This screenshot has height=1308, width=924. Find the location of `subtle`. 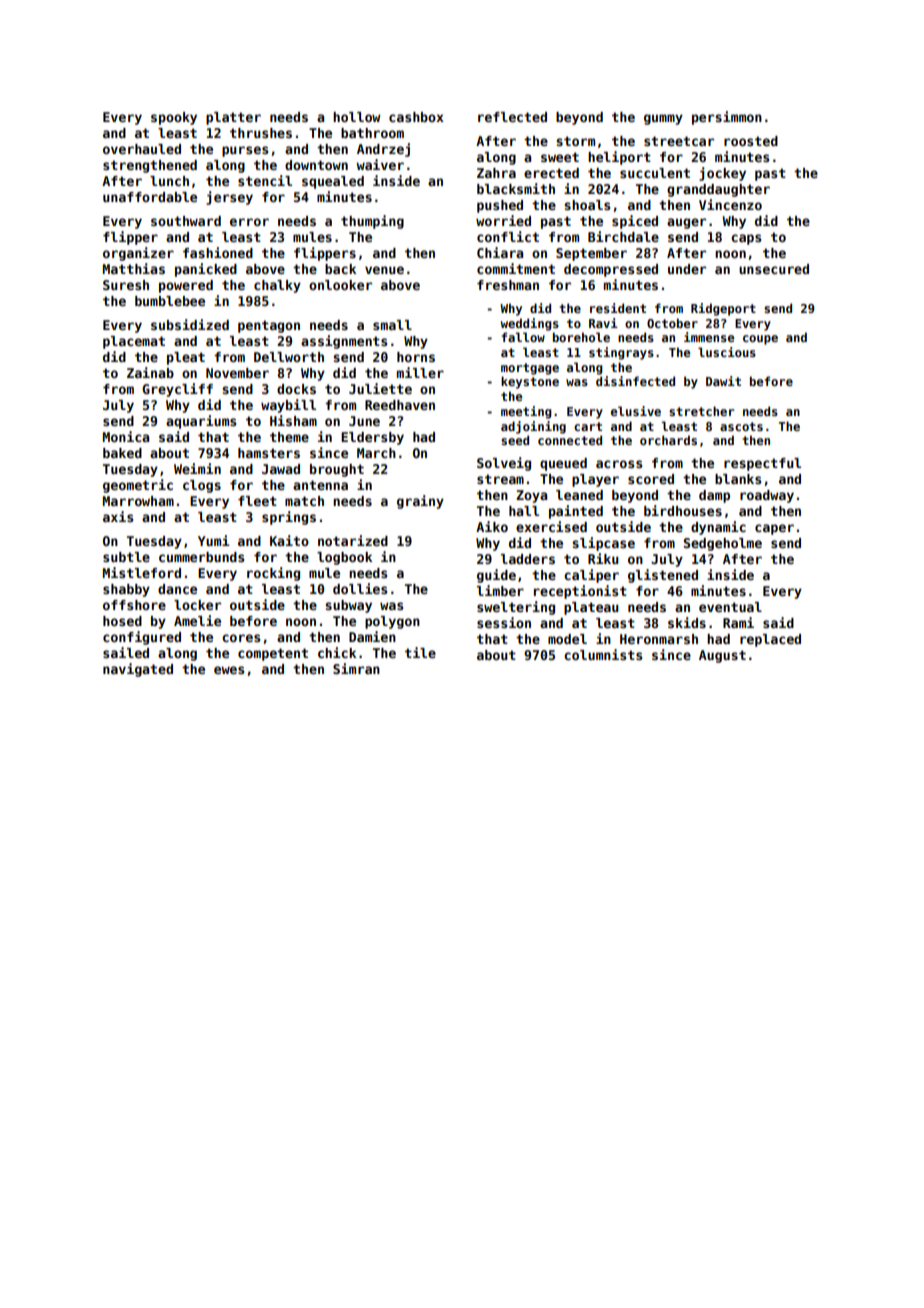

subtle is located at coordinates (126, 557).
